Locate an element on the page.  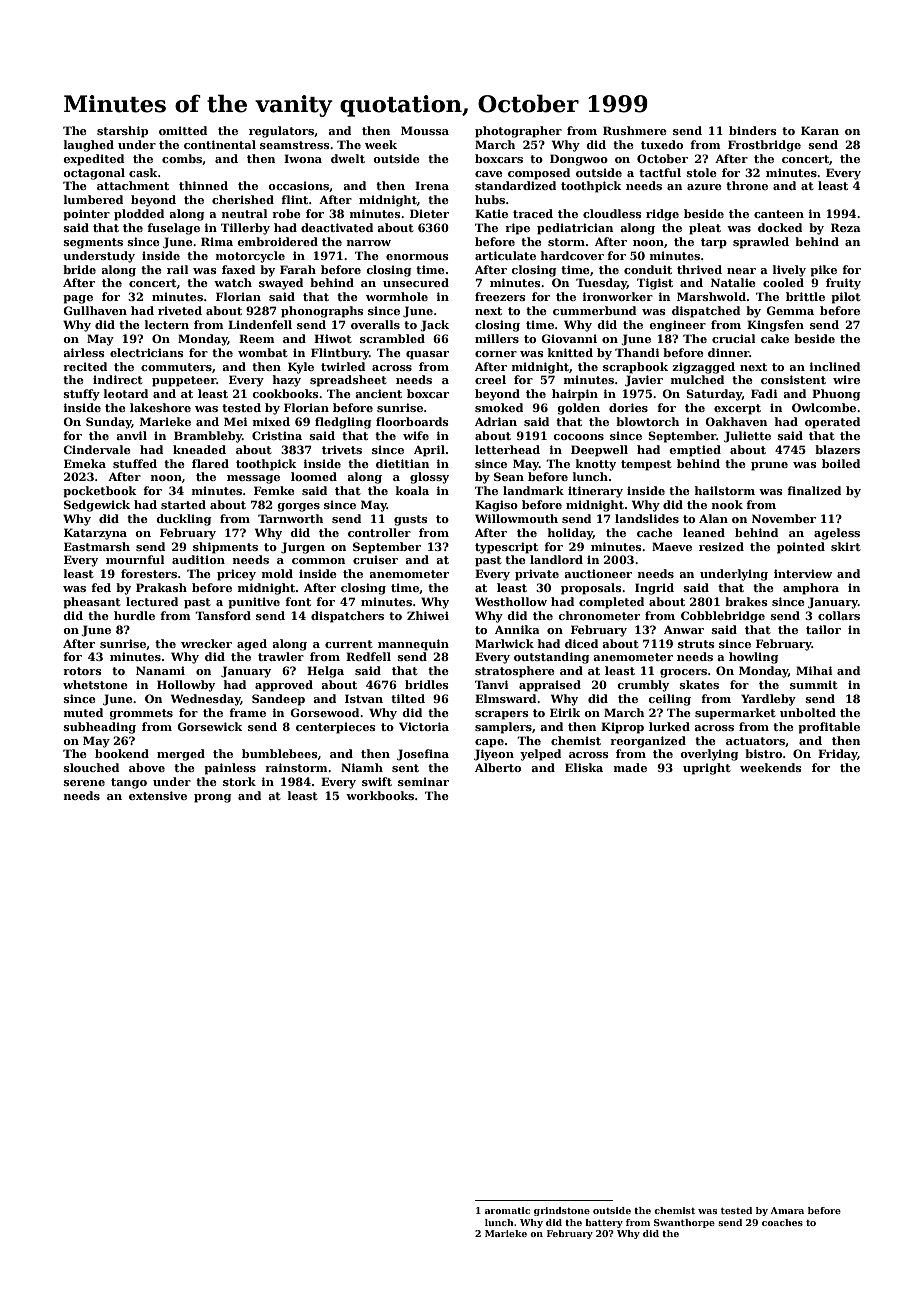
above is located at coordinates (147, 767).
